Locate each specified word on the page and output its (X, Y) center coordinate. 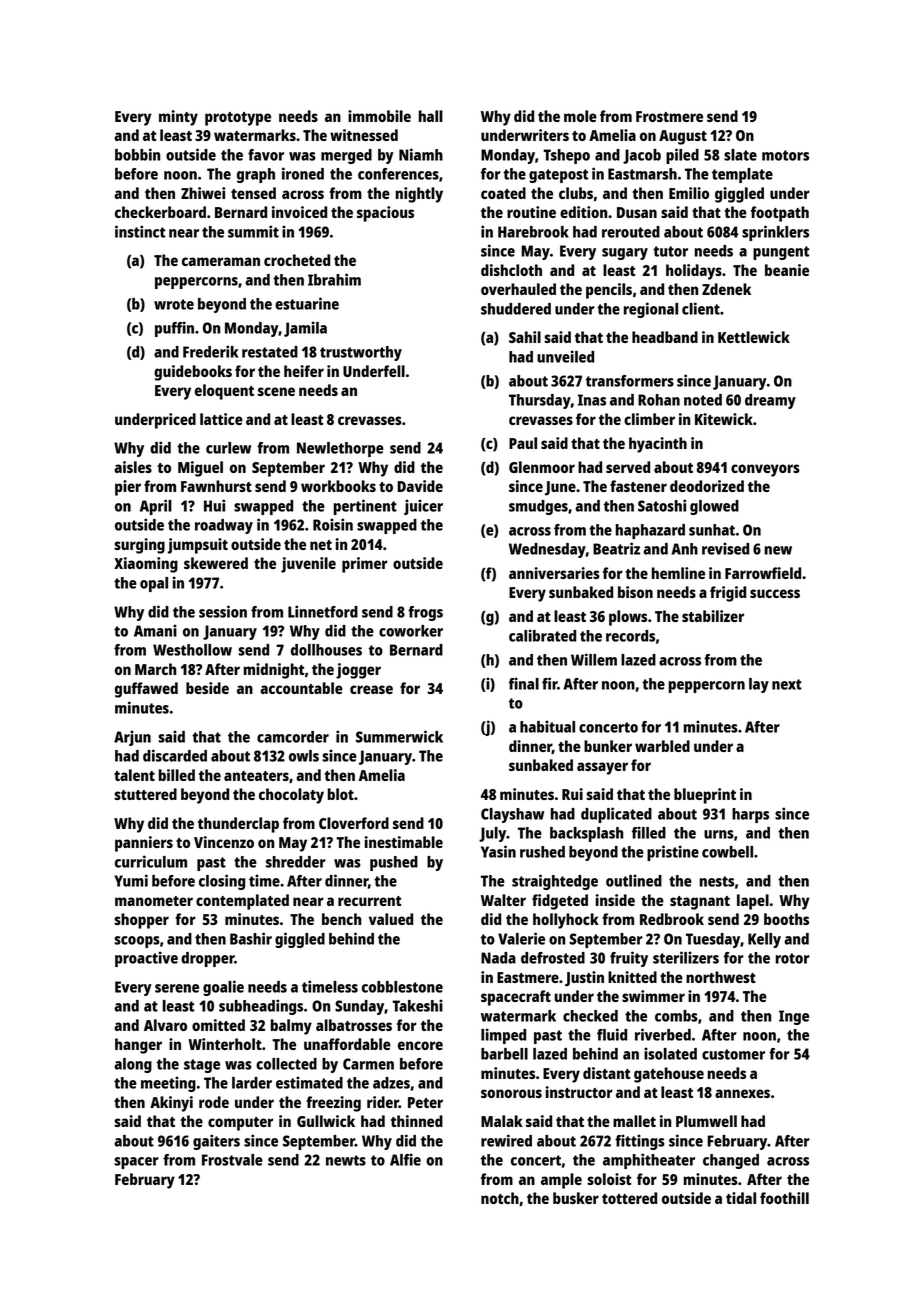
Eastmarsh (642, 174)
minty (178, 118)
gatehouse (669, 1075)
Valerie (521, 938)
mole (580, 116)
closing (222, 882)
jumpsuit (198, 546)
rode (214, 1102)
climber (649, 419)
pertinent (365, 507)
